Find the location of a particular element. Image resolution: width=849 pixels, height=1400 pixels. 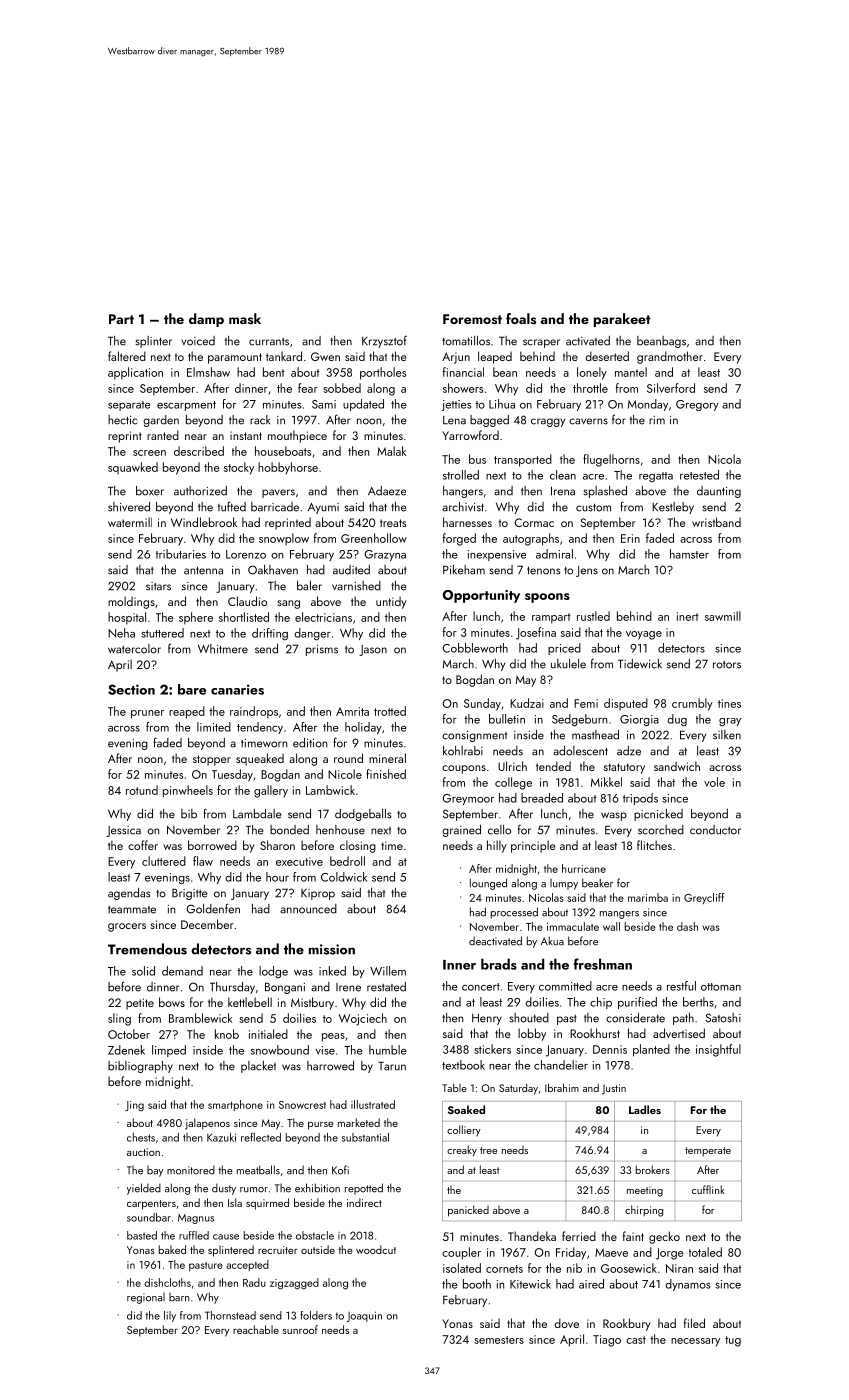

December is located at coordinates (207, 924).
